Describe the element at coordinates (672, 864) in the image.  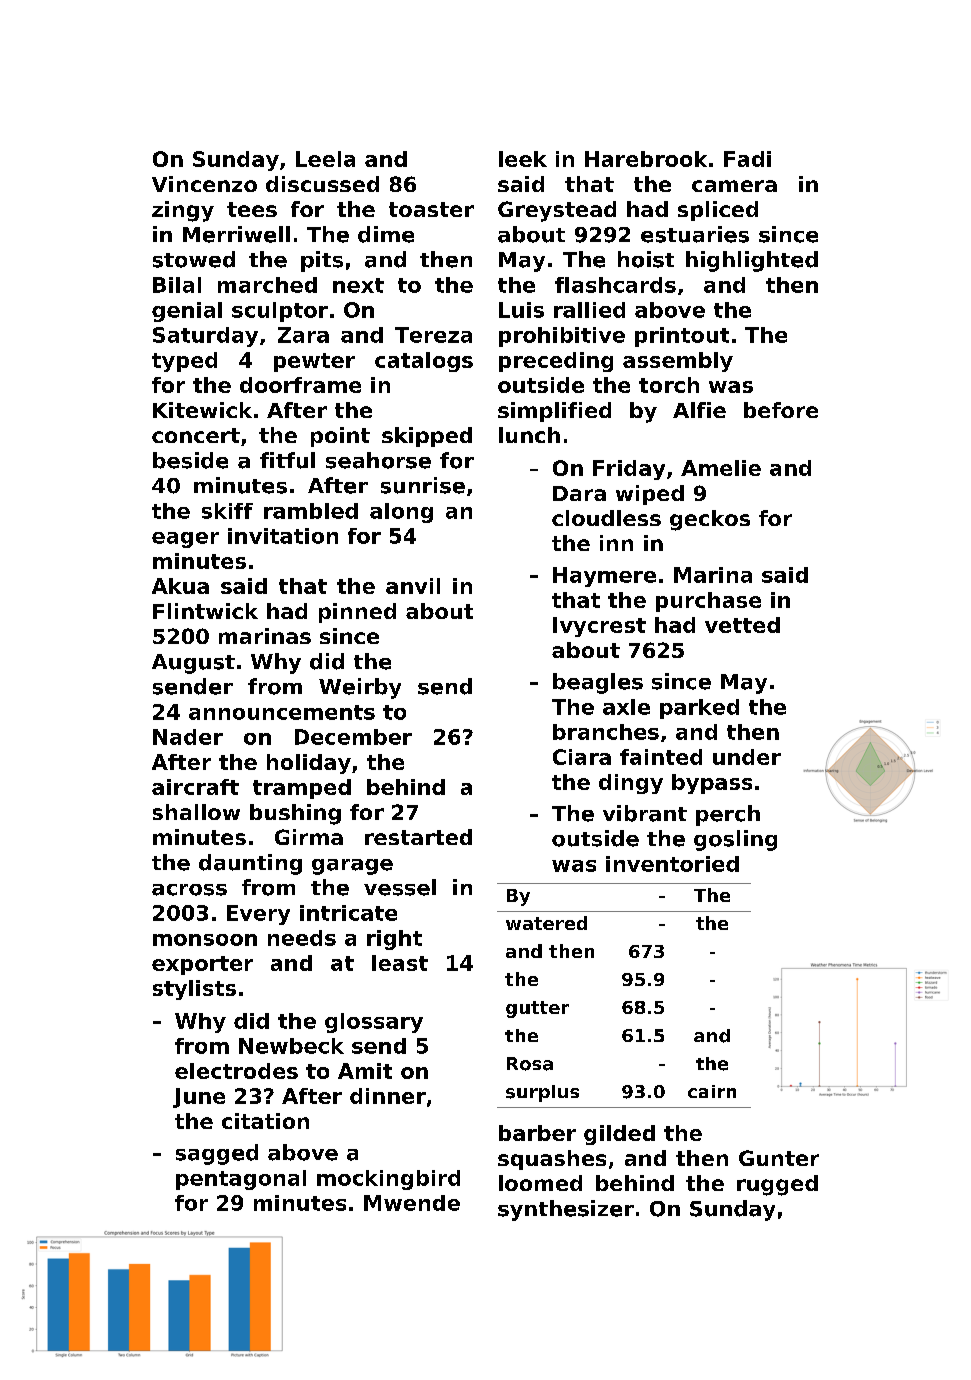
I see `inventoried` at that location.
